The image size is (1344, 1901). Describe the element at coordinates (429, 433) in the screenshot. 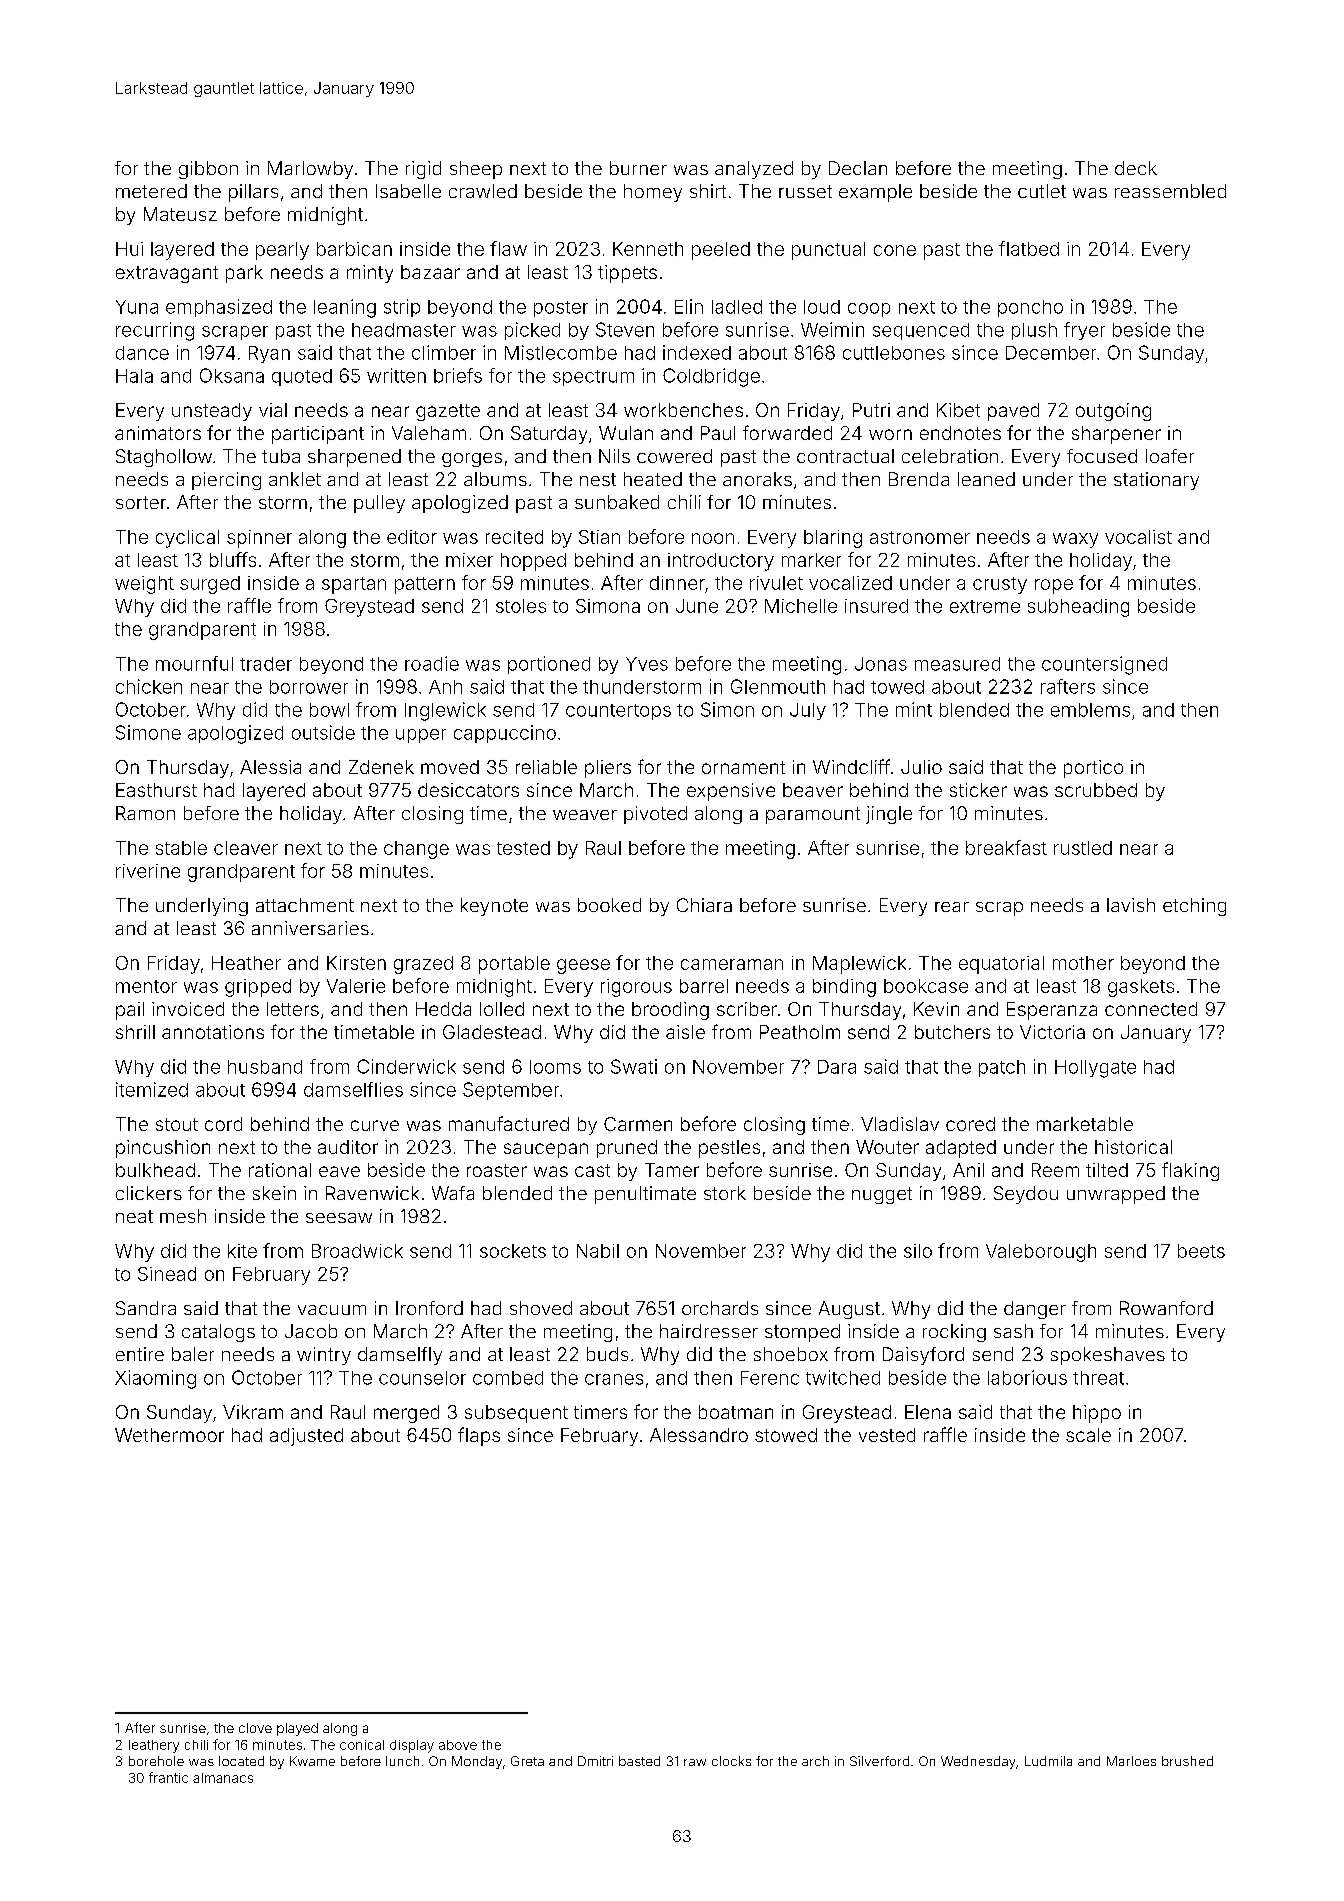

I see `Valeham` at that location.
